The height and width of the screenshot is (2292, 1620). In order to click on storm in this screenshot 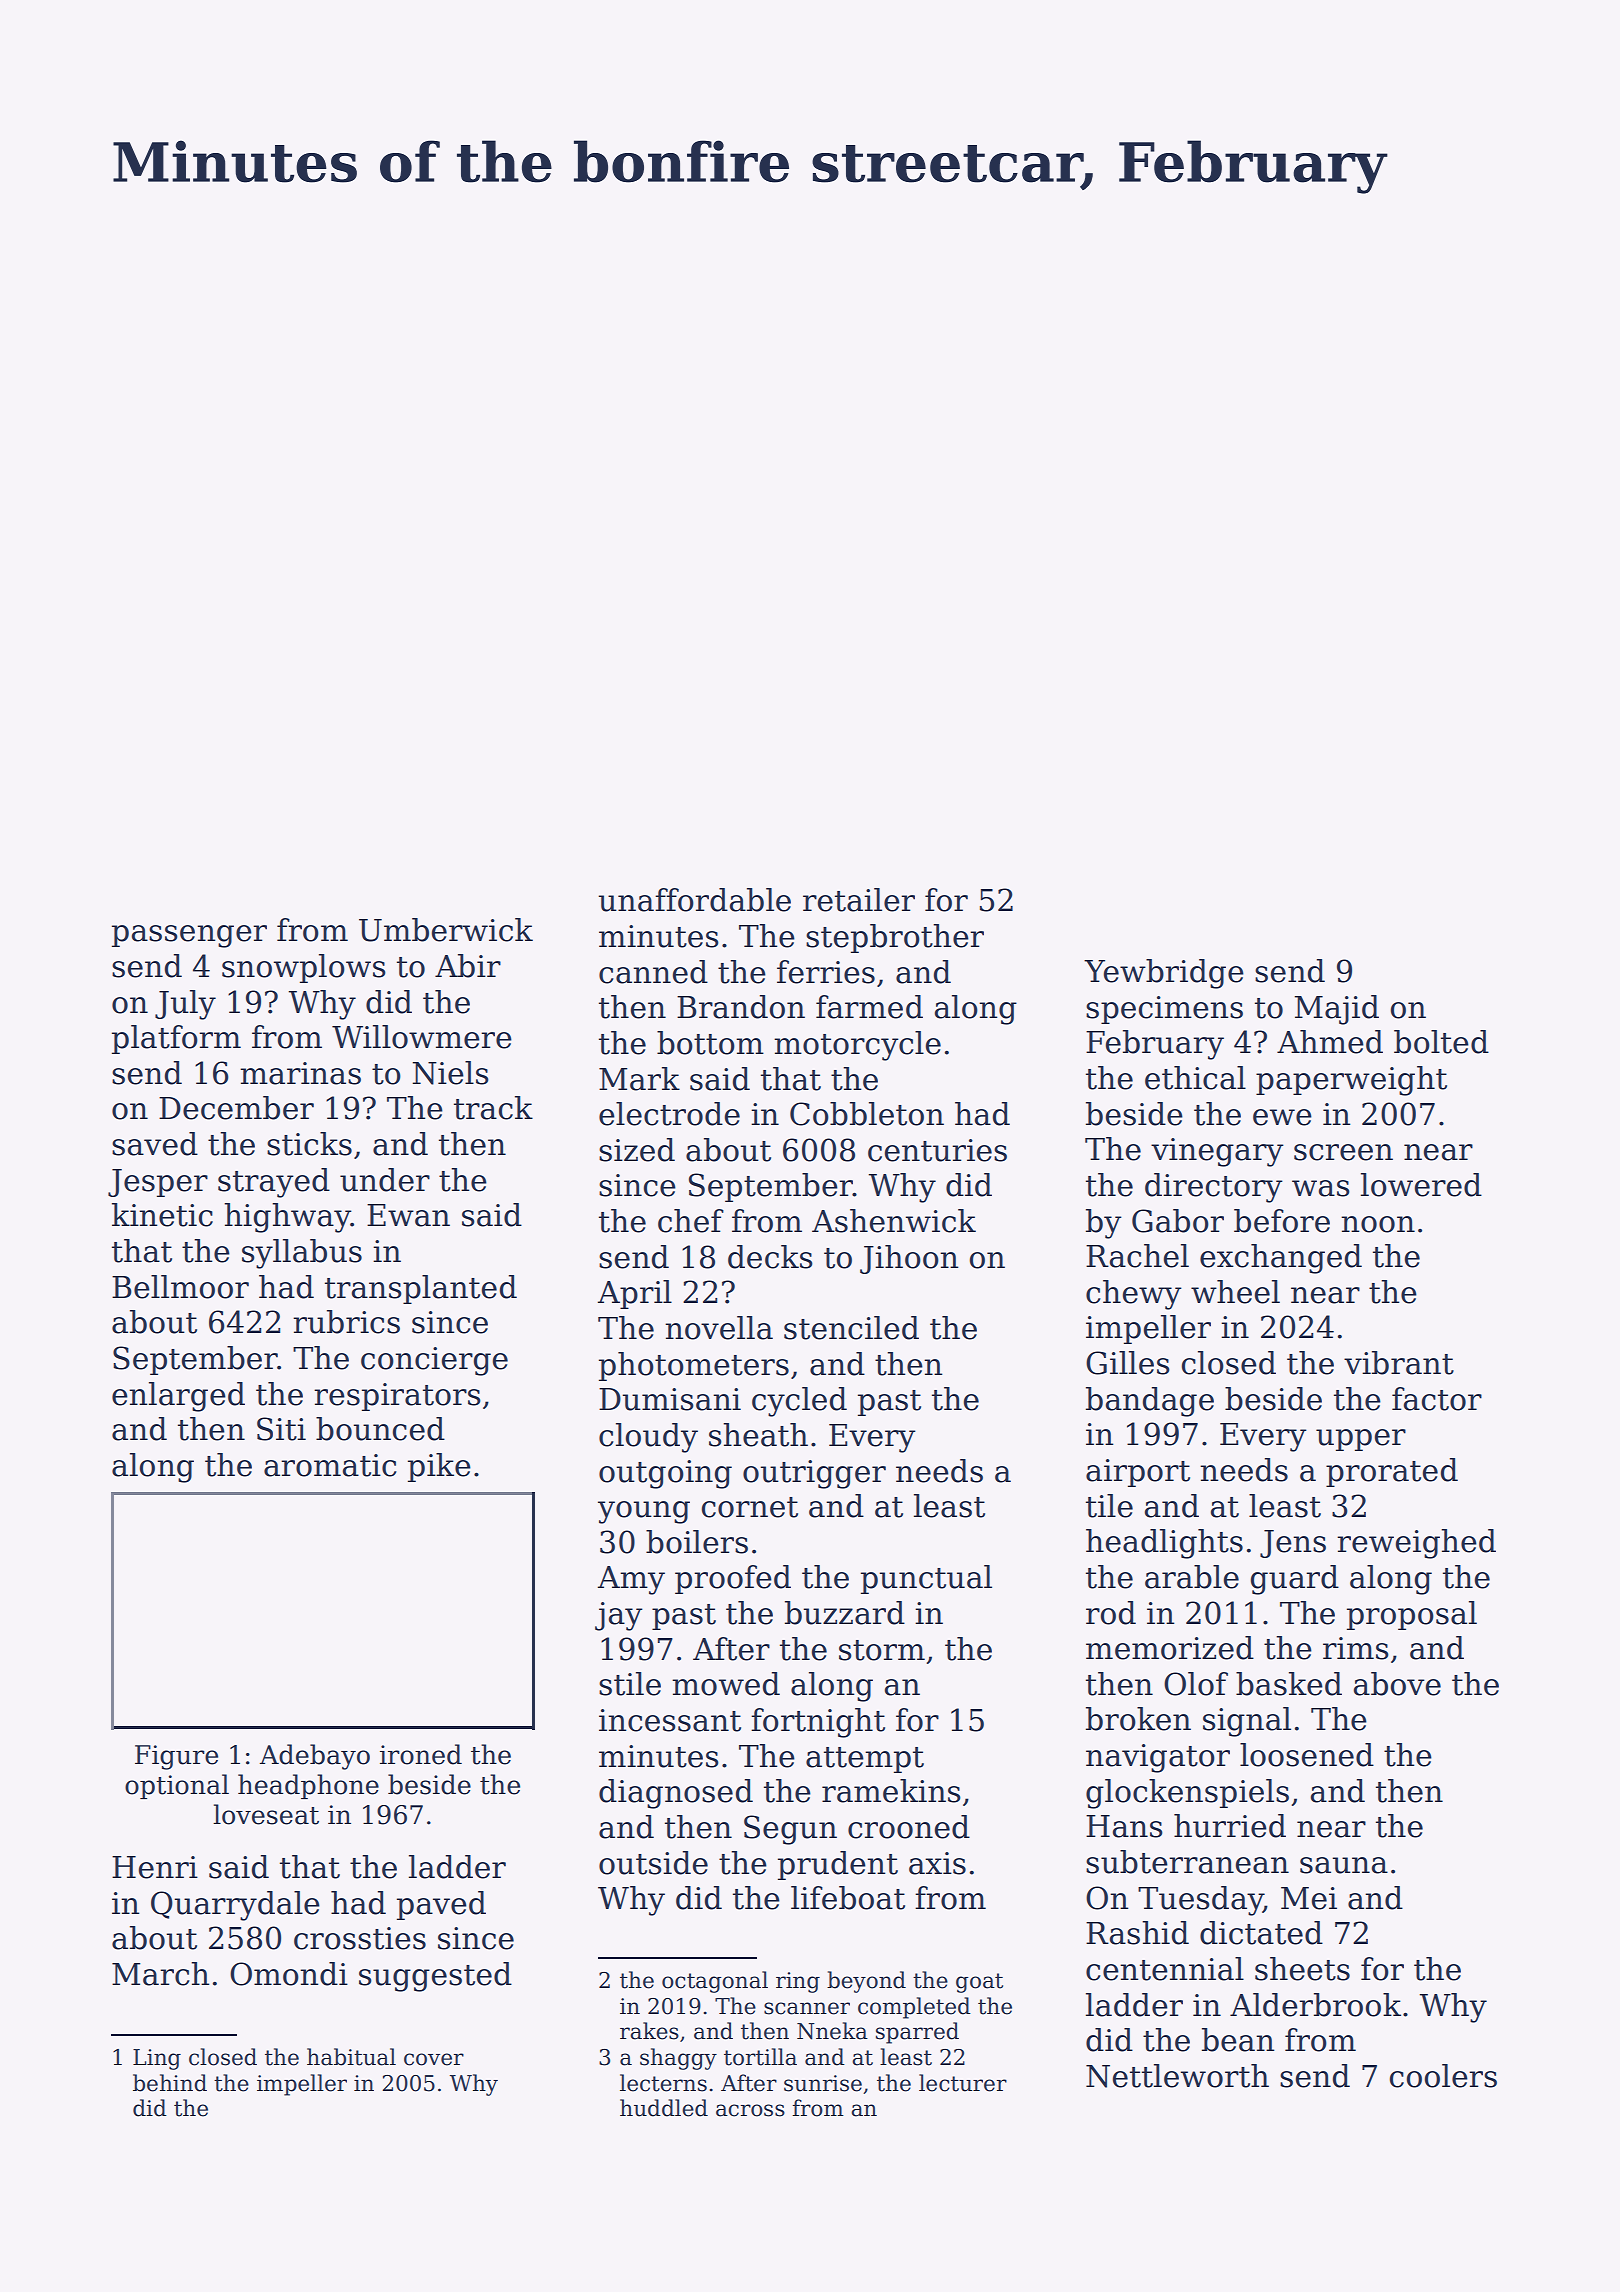, I will do `click(882, 1650)`.
